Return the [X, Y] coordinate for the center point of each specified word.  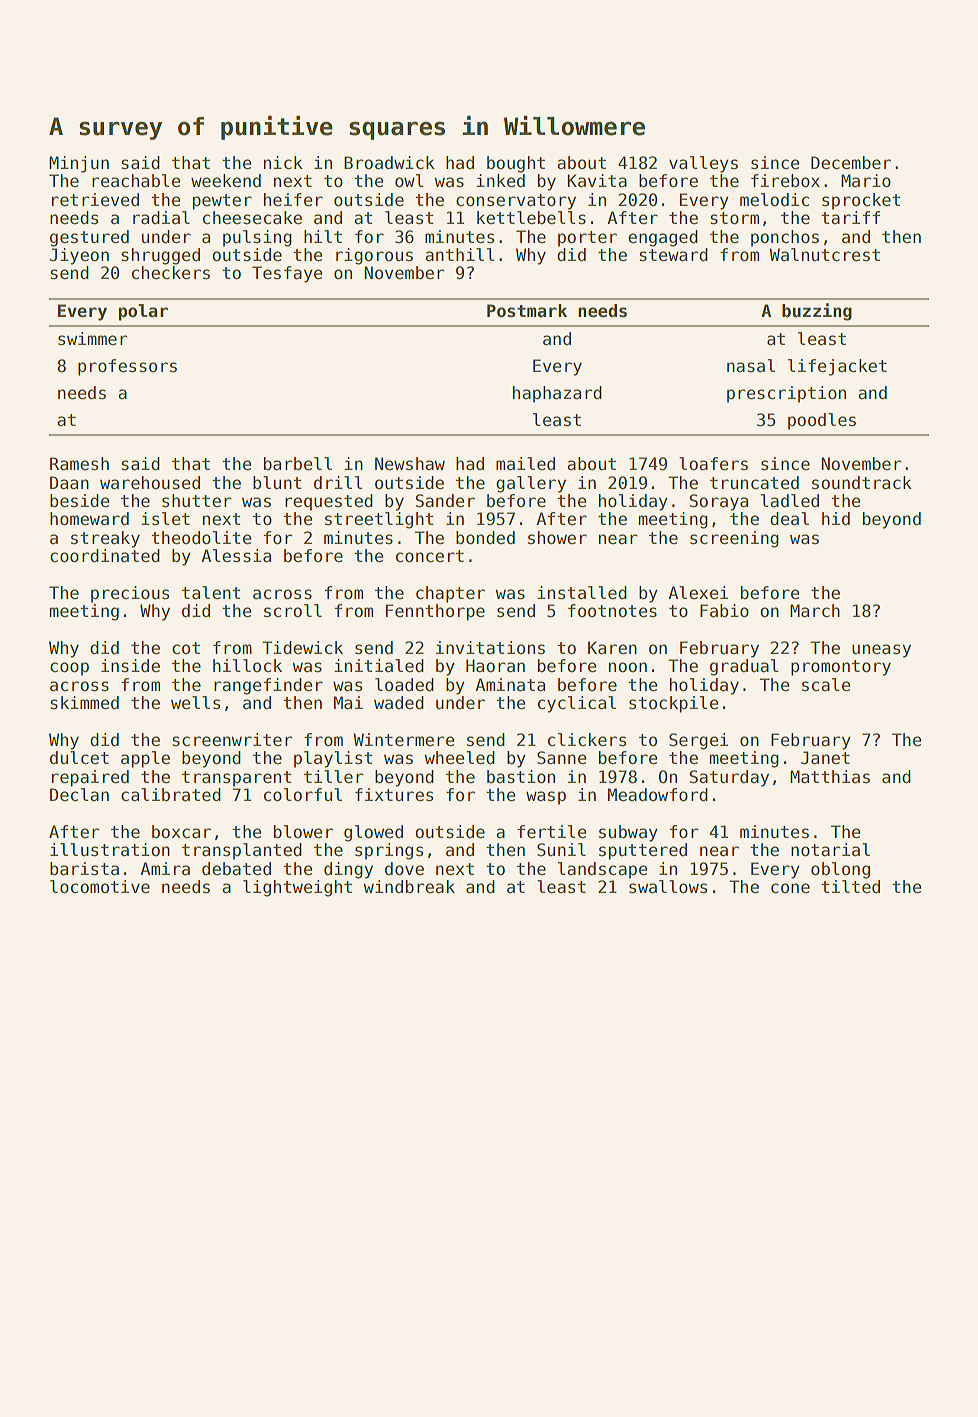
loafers [713, 464]
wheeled [459, 758]
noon [628, 667]
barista [84, 869]
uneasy [881, 651]
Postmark [527, 311]
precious [130, 594]
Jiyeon [79, 256]
